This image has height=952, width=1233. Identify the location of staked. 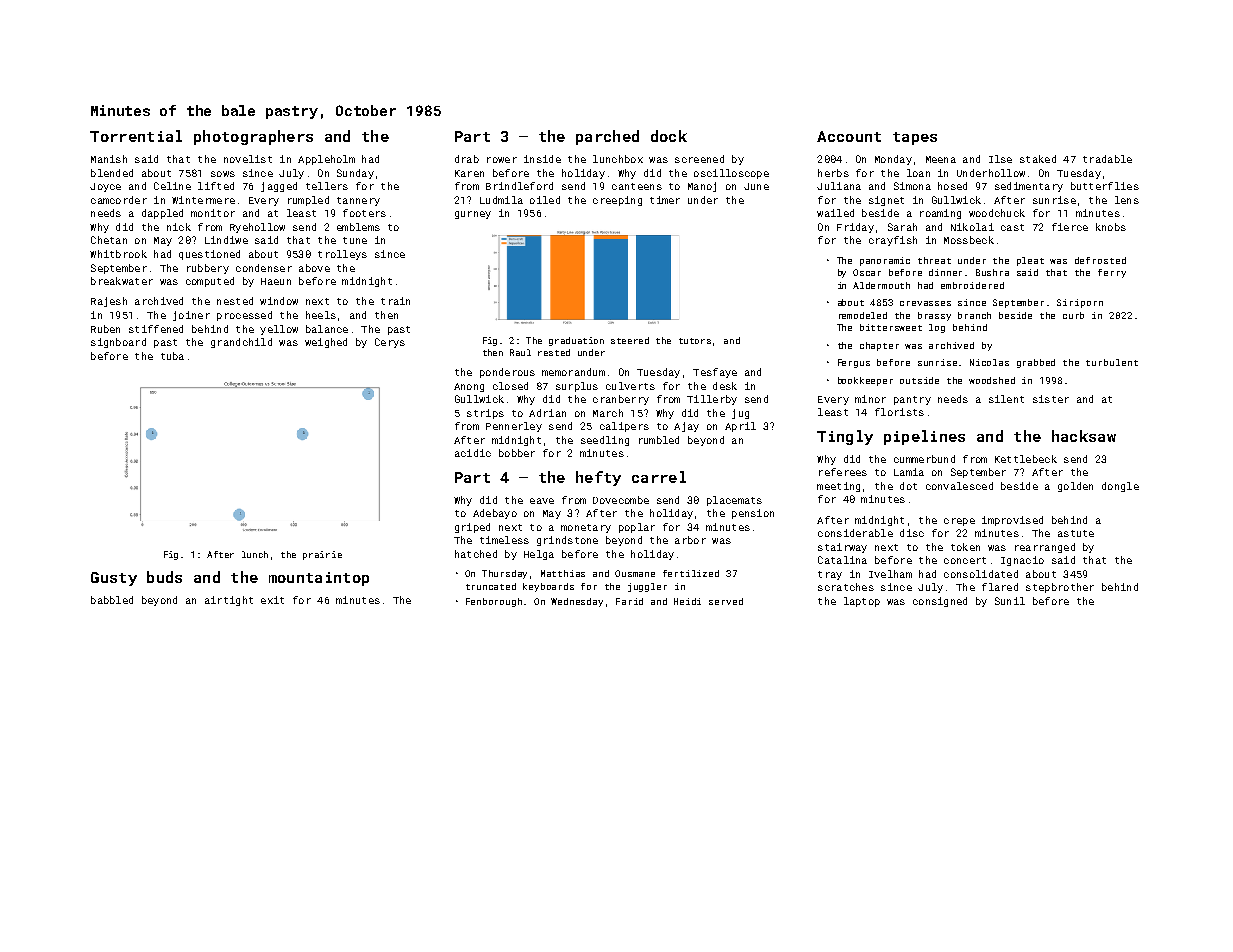
(1038, 159).
